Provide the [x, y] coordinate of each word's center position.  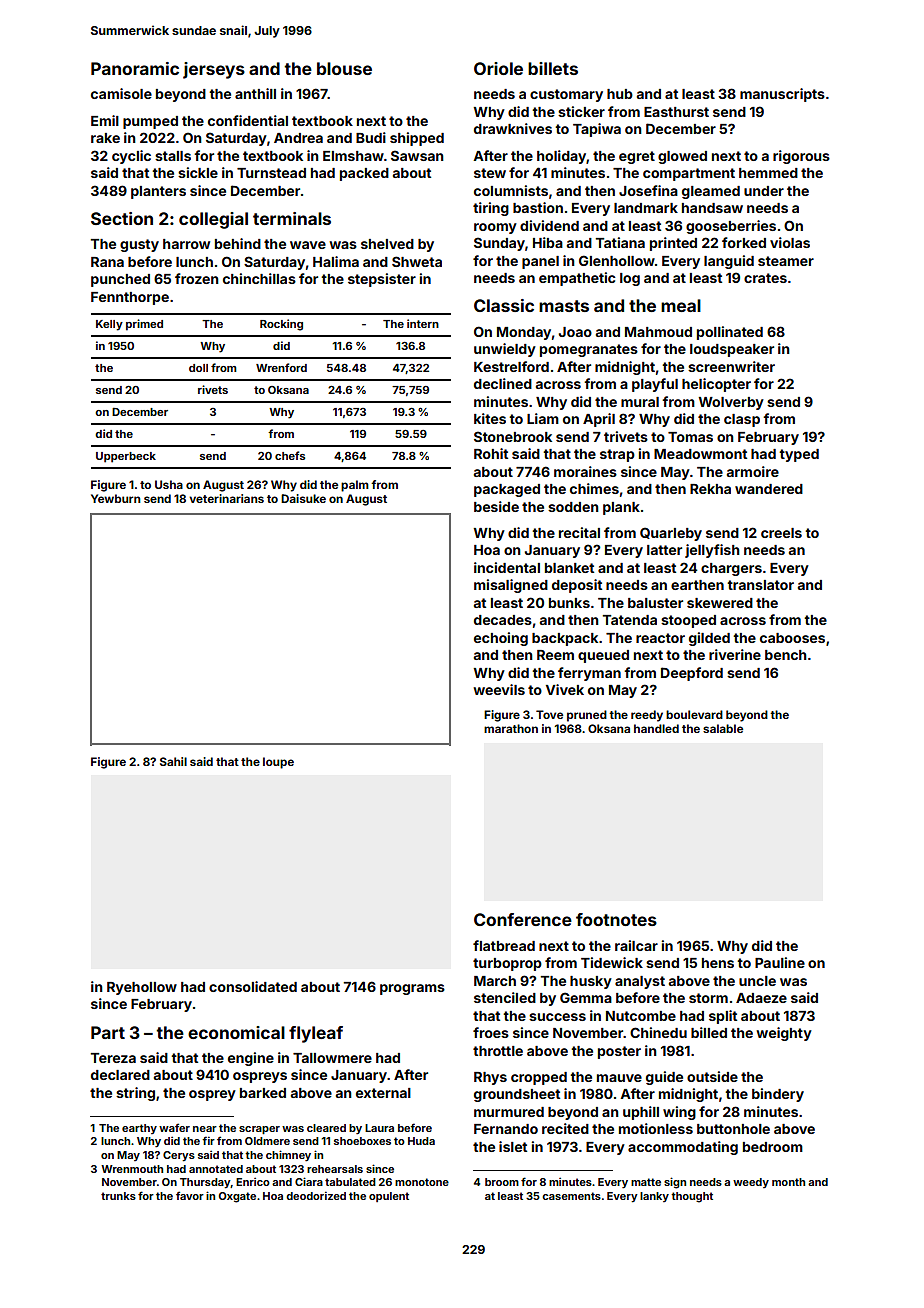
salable [723, 728]
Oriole [498, 68]
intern [423, 323]
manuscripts [782, 95]
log [630, 279]
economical [236, 1032]
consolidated [253, 986]
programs [412, 989]
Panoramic [135, 68]
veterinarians [226, 498]
